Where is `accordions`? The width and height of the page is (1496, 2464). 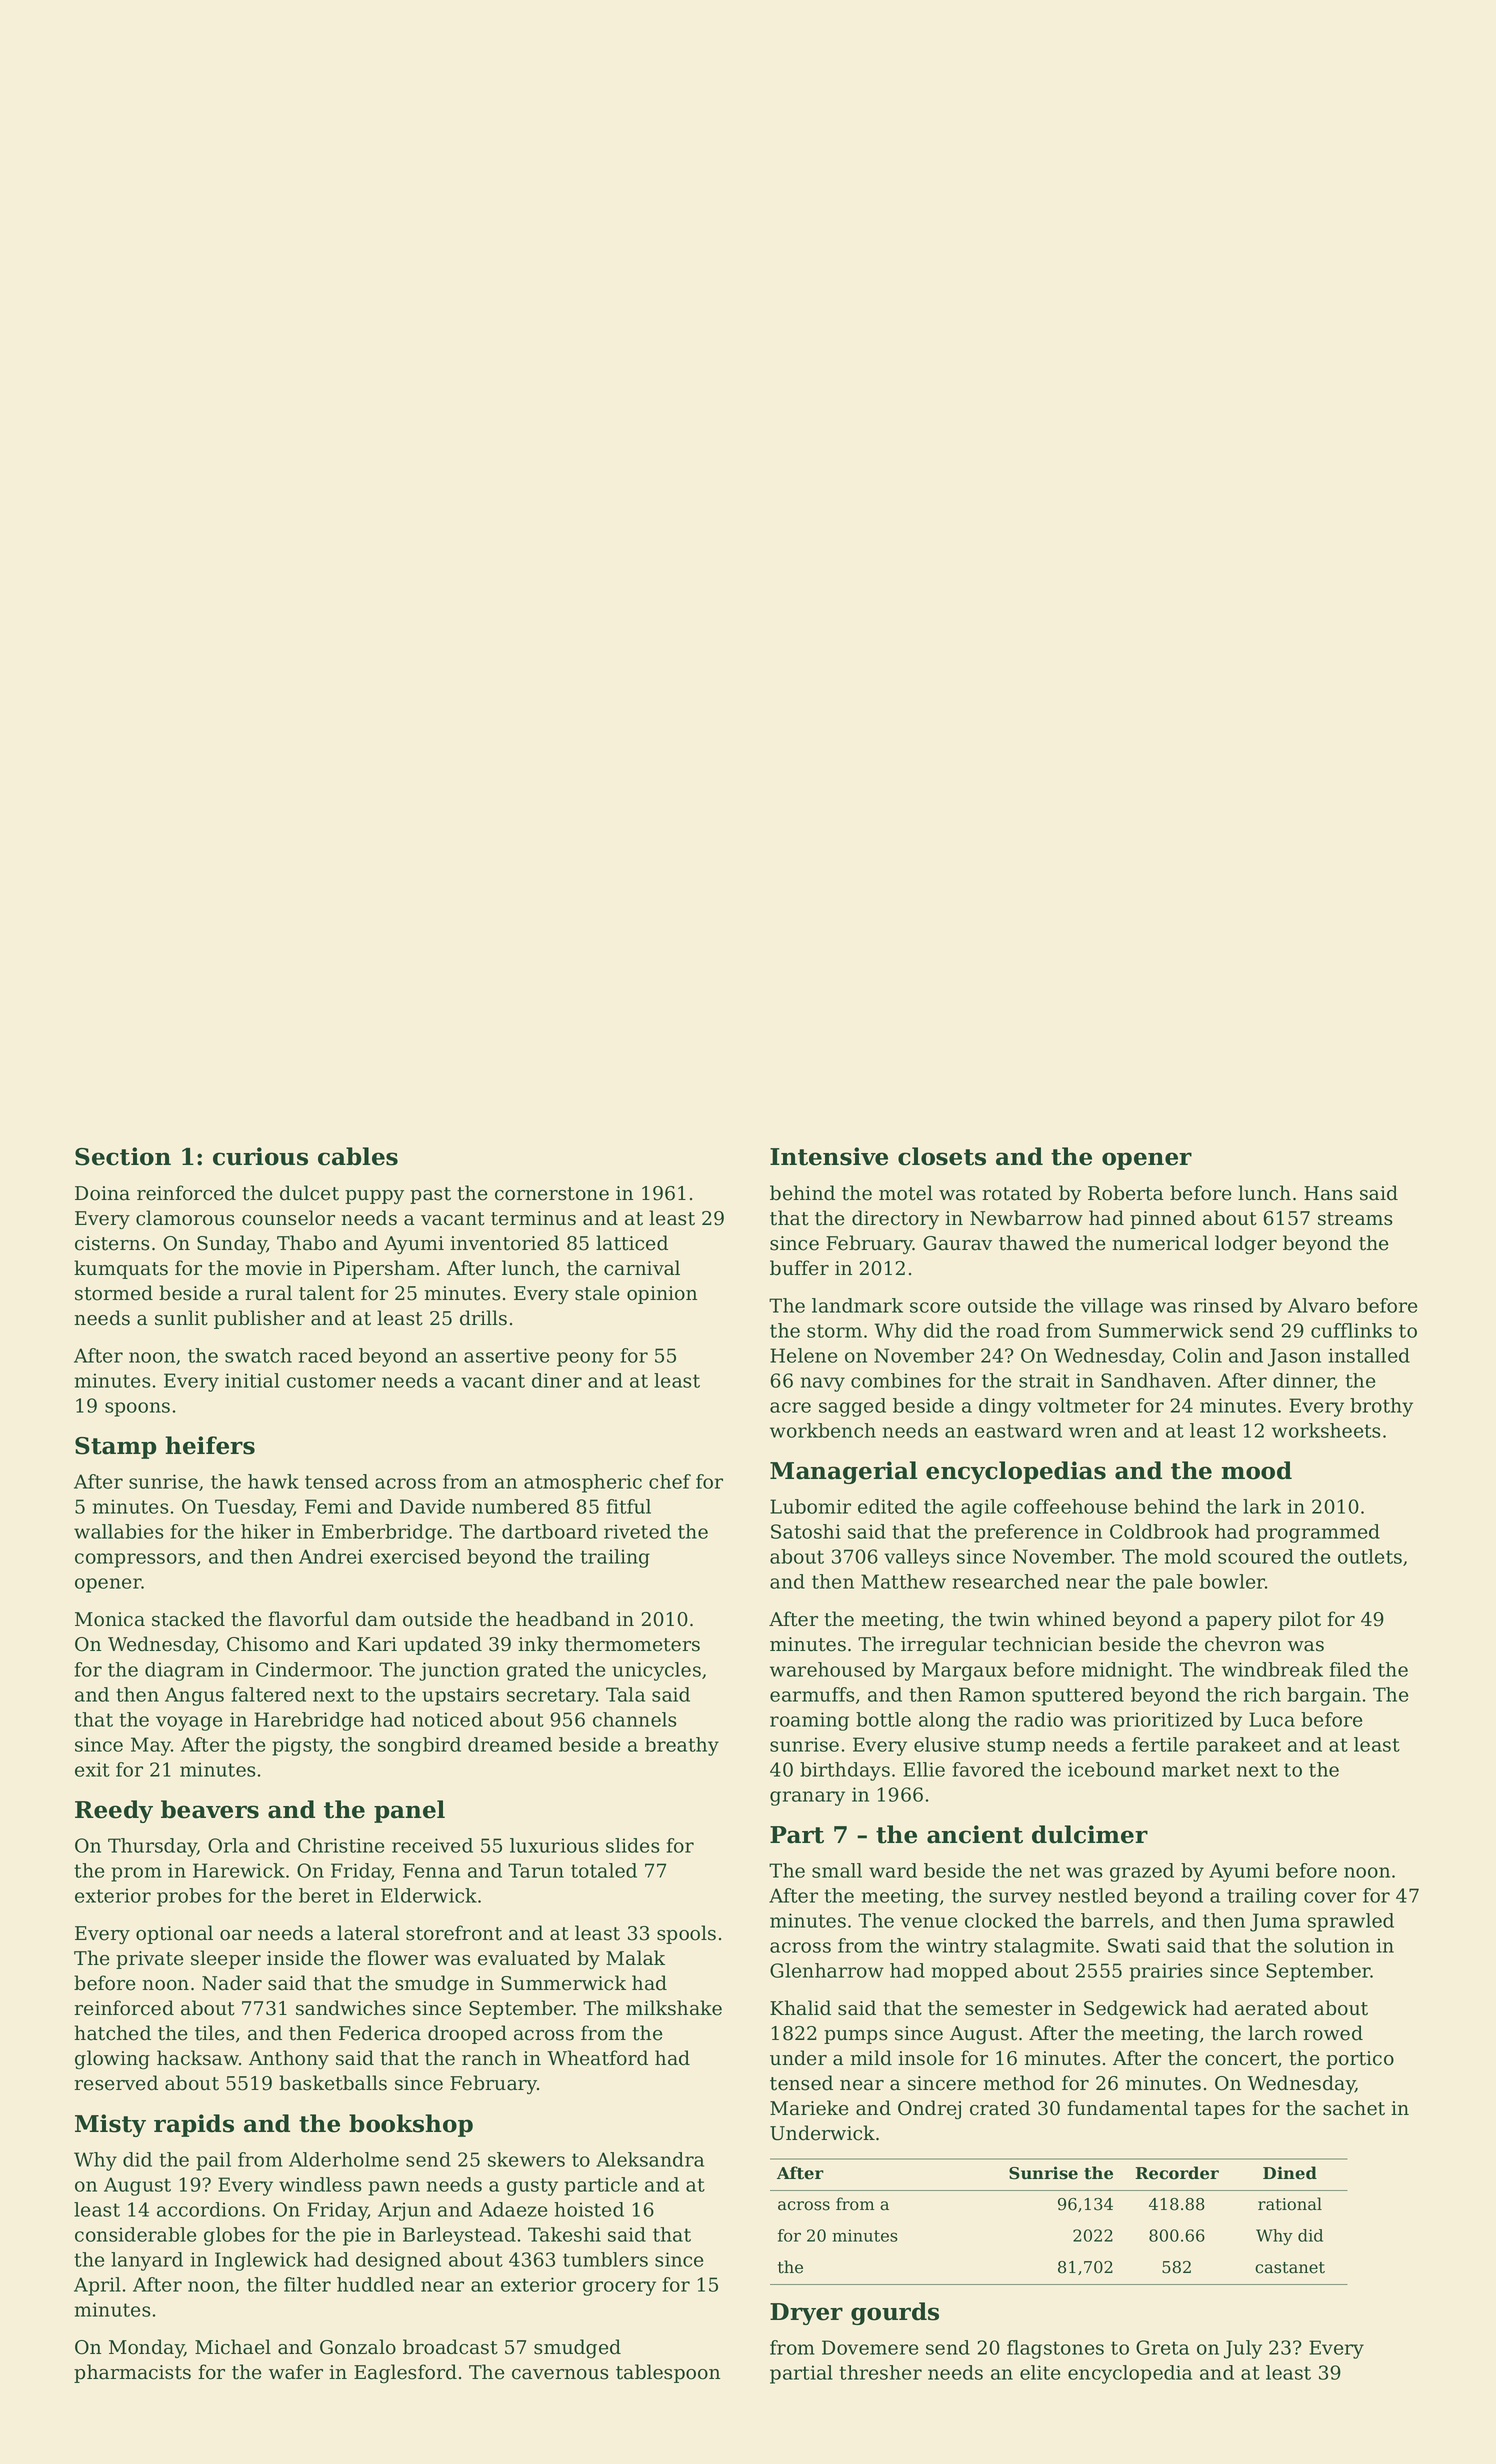 accordions is located at coordinates (208, 2209).
